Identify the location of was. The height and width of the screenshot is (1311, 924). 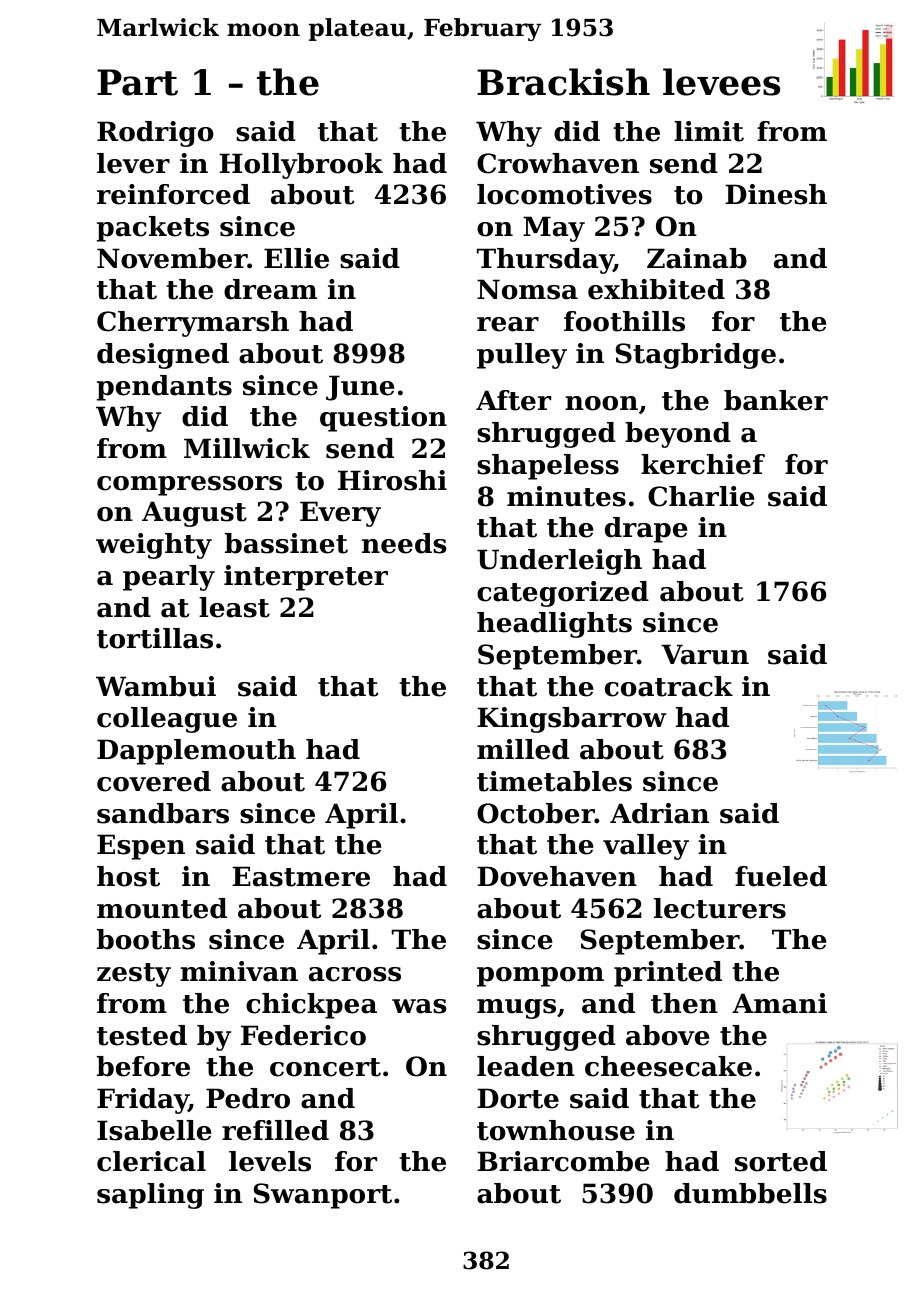
(419, 1006).
